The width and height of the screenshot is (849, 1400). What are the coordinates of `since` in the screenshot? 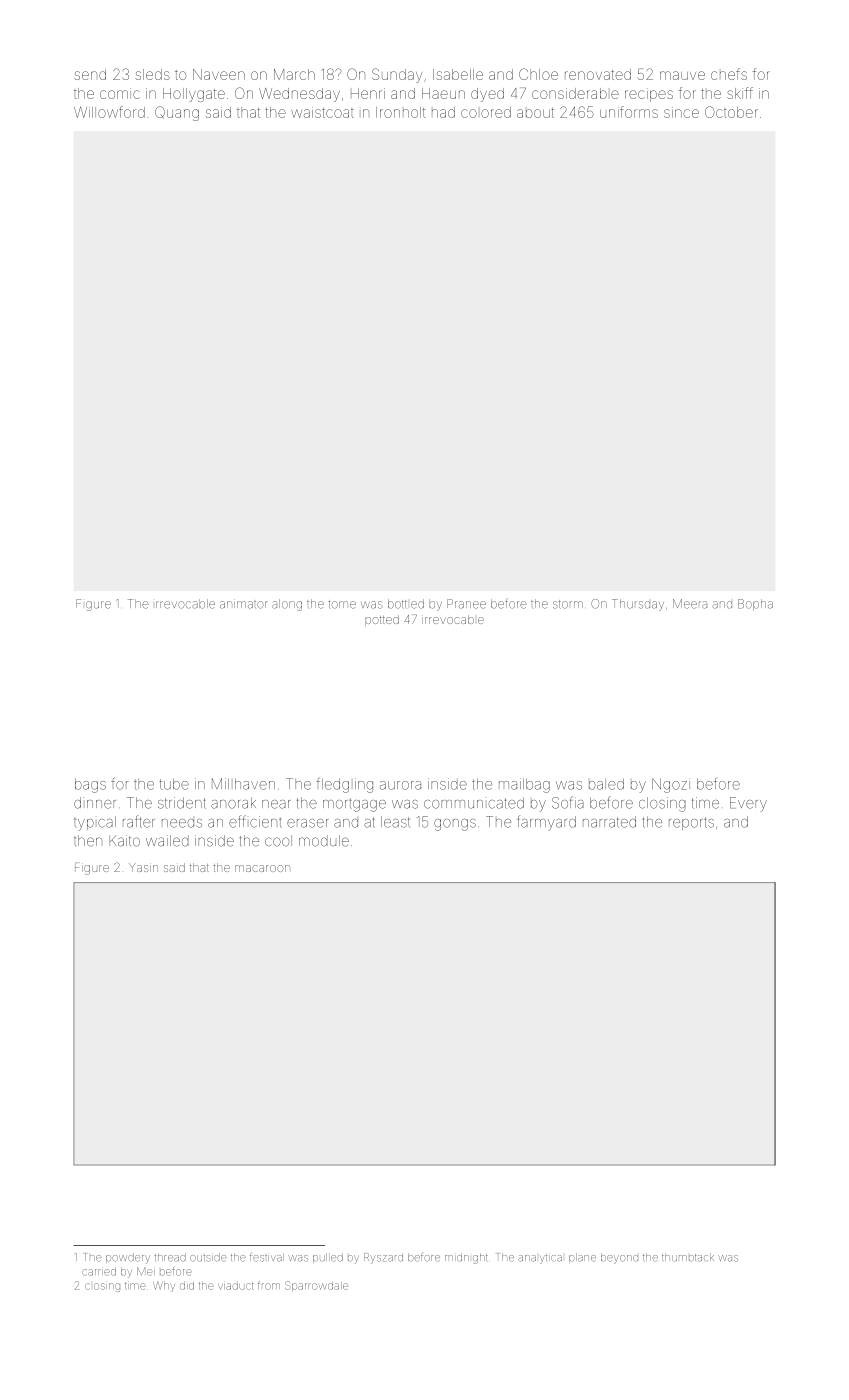 It's located at (681, 112).
